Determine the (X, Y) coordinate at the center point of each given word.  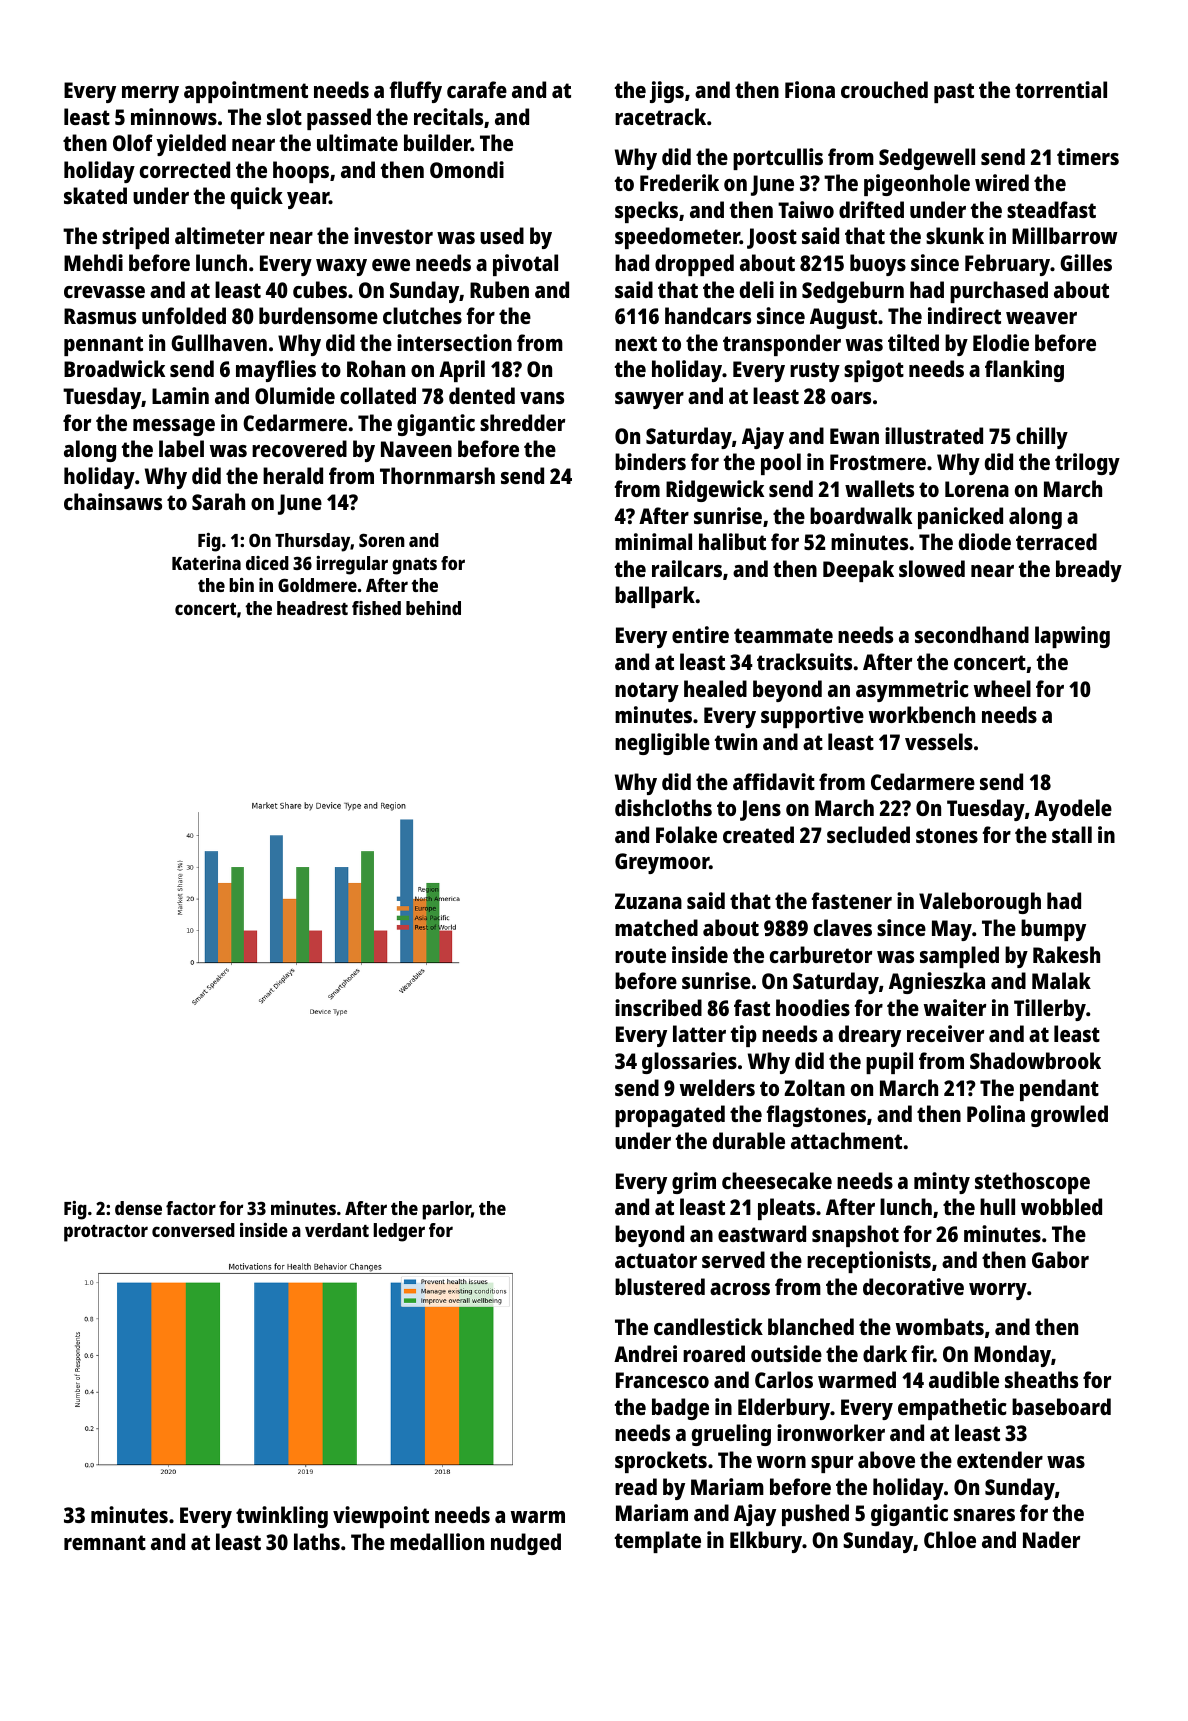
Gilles (1086, 262)
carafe (477, 89)
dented (482, 395)
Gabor (1060, 1259)
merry (150, 94)
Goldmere (317, 585)
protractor (106, 1233)
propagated (670, 1116)
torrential (1061, 89)
